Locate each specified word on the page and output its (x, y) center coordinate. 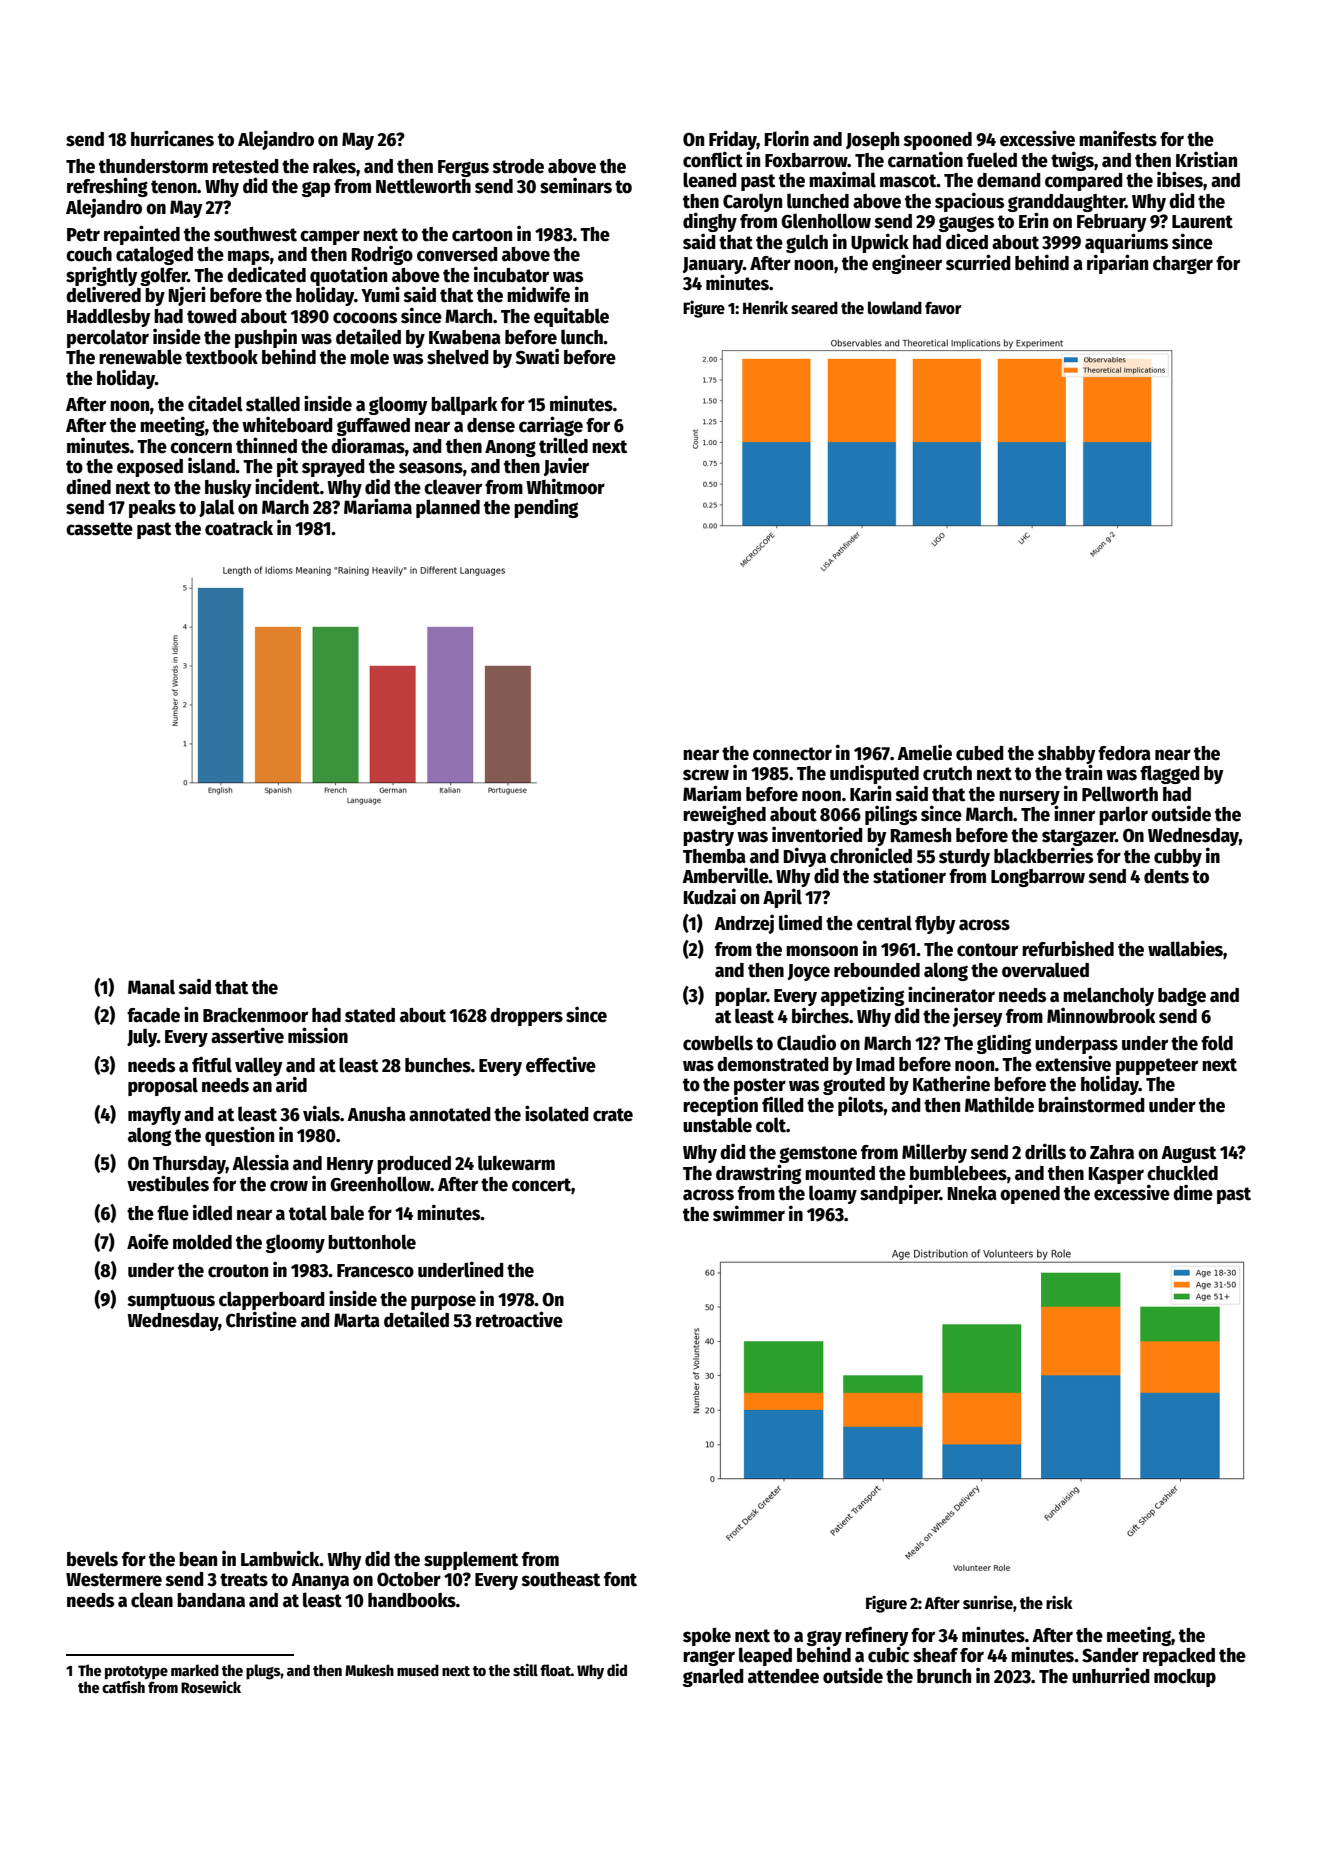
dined (88, 486)
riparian (1117, 264)
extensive (1073, 1063)
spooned (938, 141)
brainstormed (1091, 1104)
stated (370, 1015)
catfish (123, 1687)
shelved (458, 357)
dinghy (710, 222)
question (239, 1136)
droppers (526, 1017)
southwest (255, 234)
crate (613, 1115)
